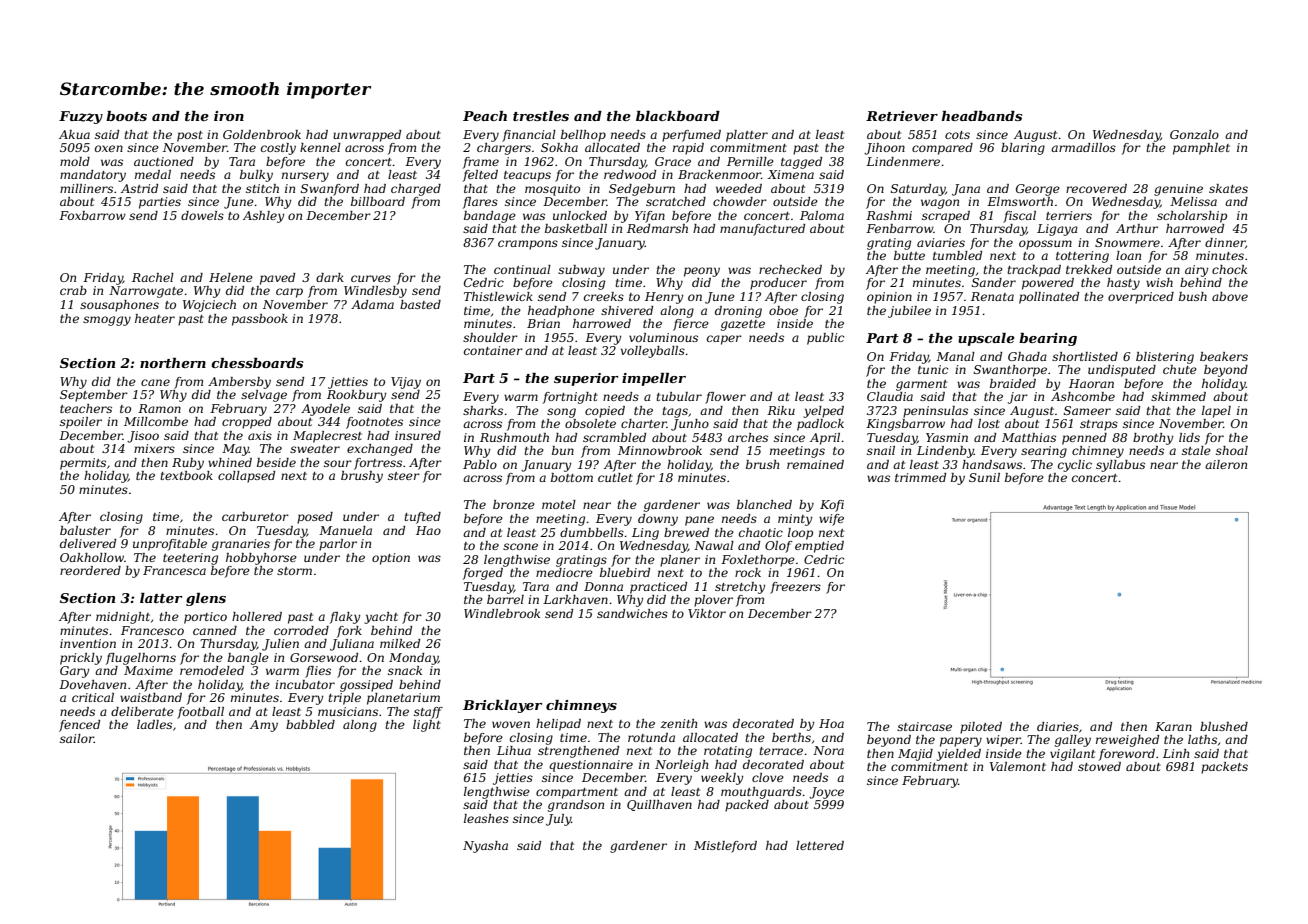 This screenshot has height=924, width=1308. Describe the element at coordinates (264, 726) in the screenshot. I see `Amy` at that location.
